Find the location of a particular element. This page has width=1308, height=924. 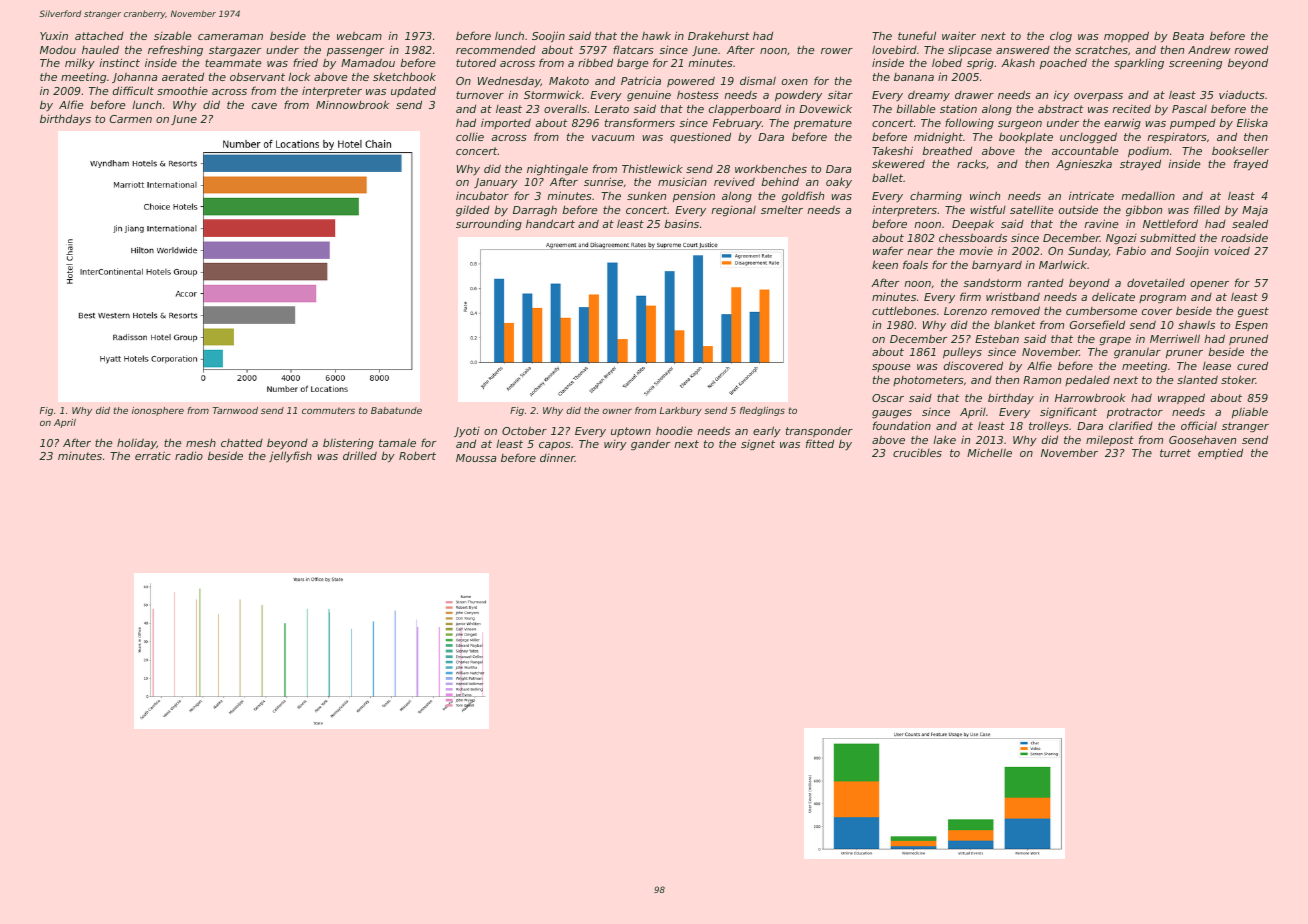

Beata is located at coordinates (1188, 36).
